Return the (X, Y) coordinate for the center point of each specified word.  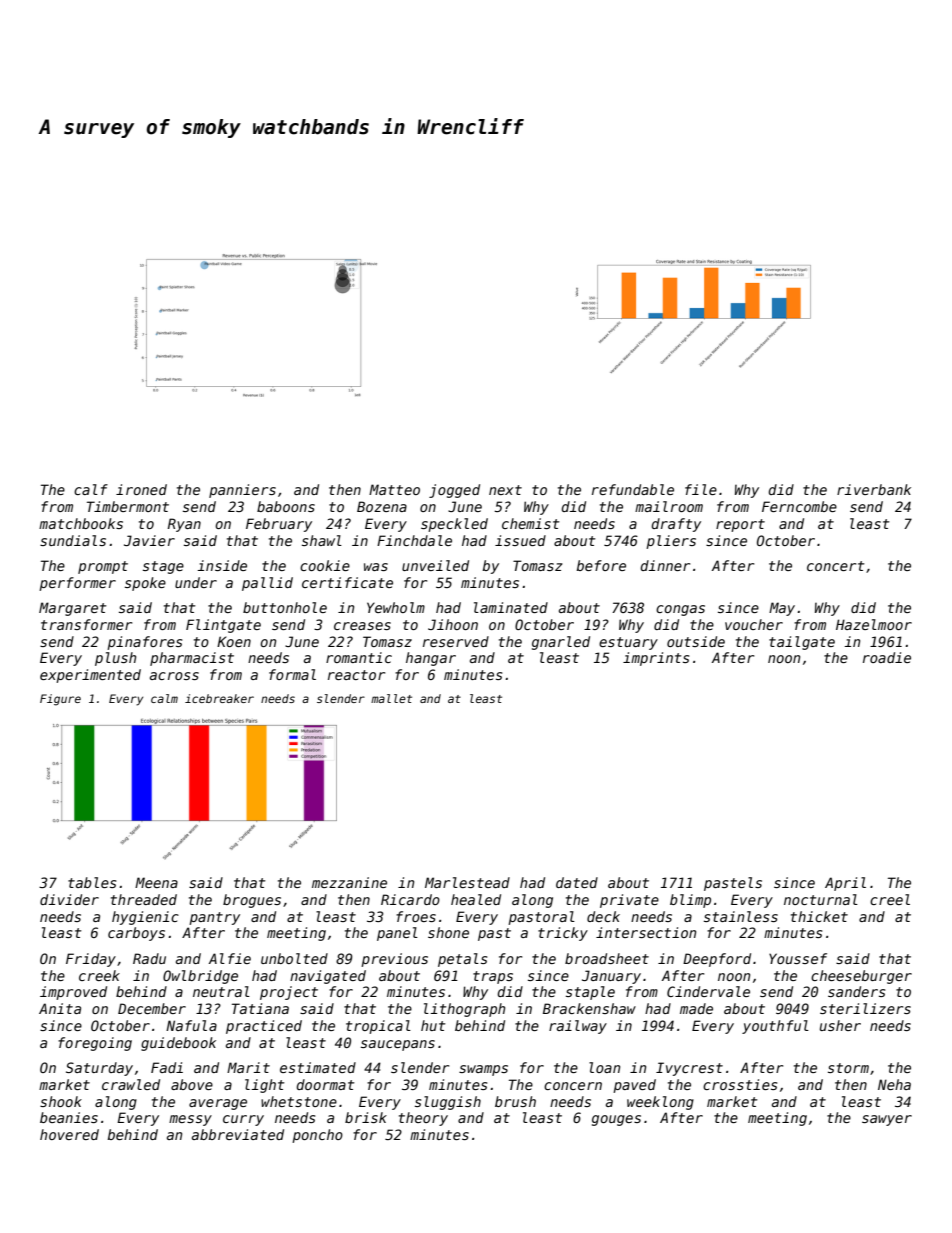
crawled (131, 1084)
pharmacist (192, 659)
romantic (359, 657)
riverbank (874, 489)
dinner (665, 565)
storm (848, 1068)
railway (578, 1027)
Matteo (394, 489)
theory (423, 1119)
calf (91, 489)
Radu (149, 958)
